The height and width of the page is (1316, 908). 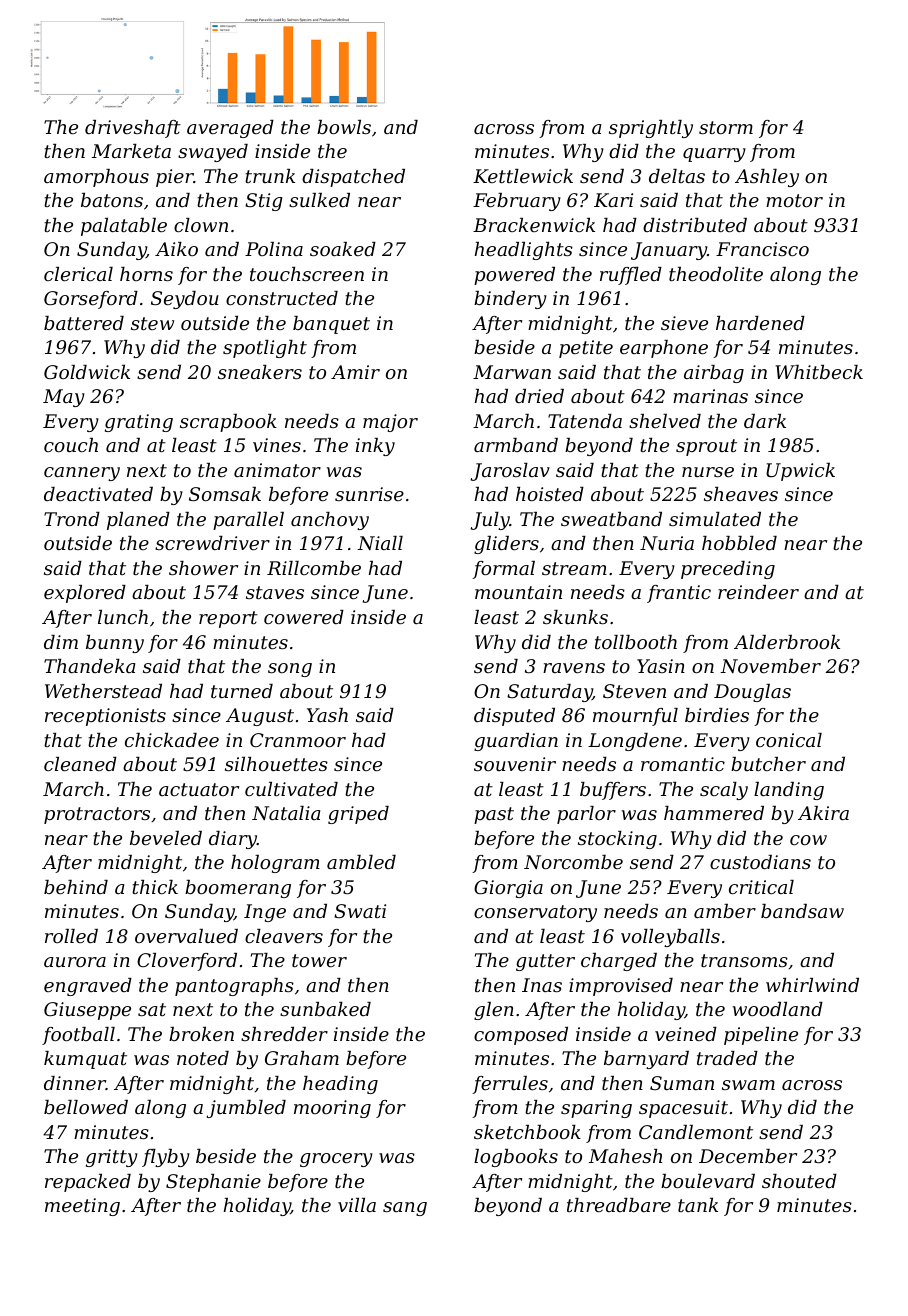 What do you see at coordinates (344, 127) in the page?
I see `bowls` at bounding box center [344, 127].
